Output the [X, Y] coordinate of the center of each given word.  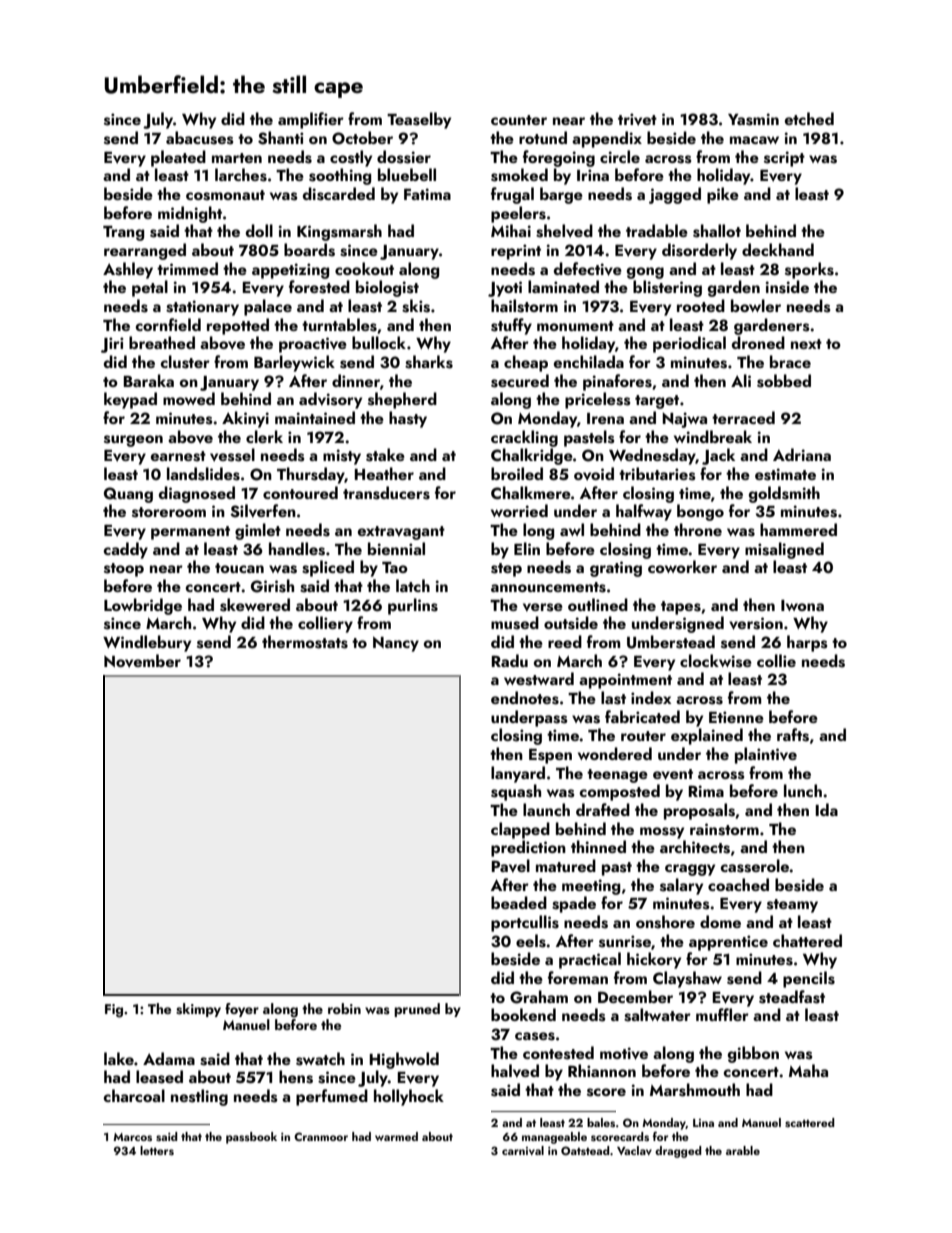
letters [157, 1150]
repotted [238, 326]
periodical [689, 344]
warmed [396, 1136]
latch [413, 585]
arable [743, 1150]
